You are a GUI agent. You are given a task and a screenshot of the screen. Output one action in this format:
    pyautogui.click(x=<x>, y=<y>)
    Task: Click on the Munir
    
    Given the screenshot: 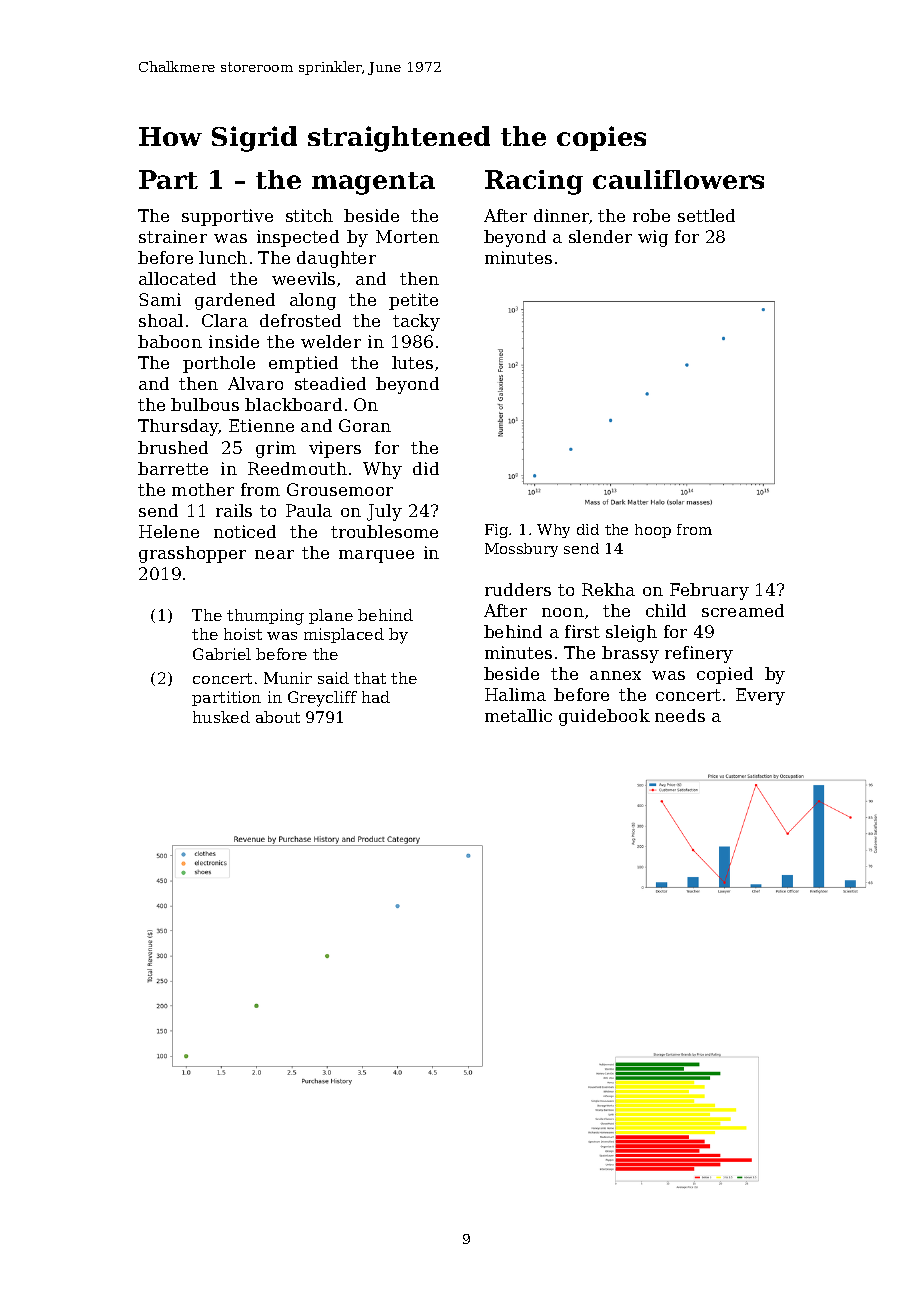 What is the action you would take?
    pyautogui.click(x=288, y=678)
